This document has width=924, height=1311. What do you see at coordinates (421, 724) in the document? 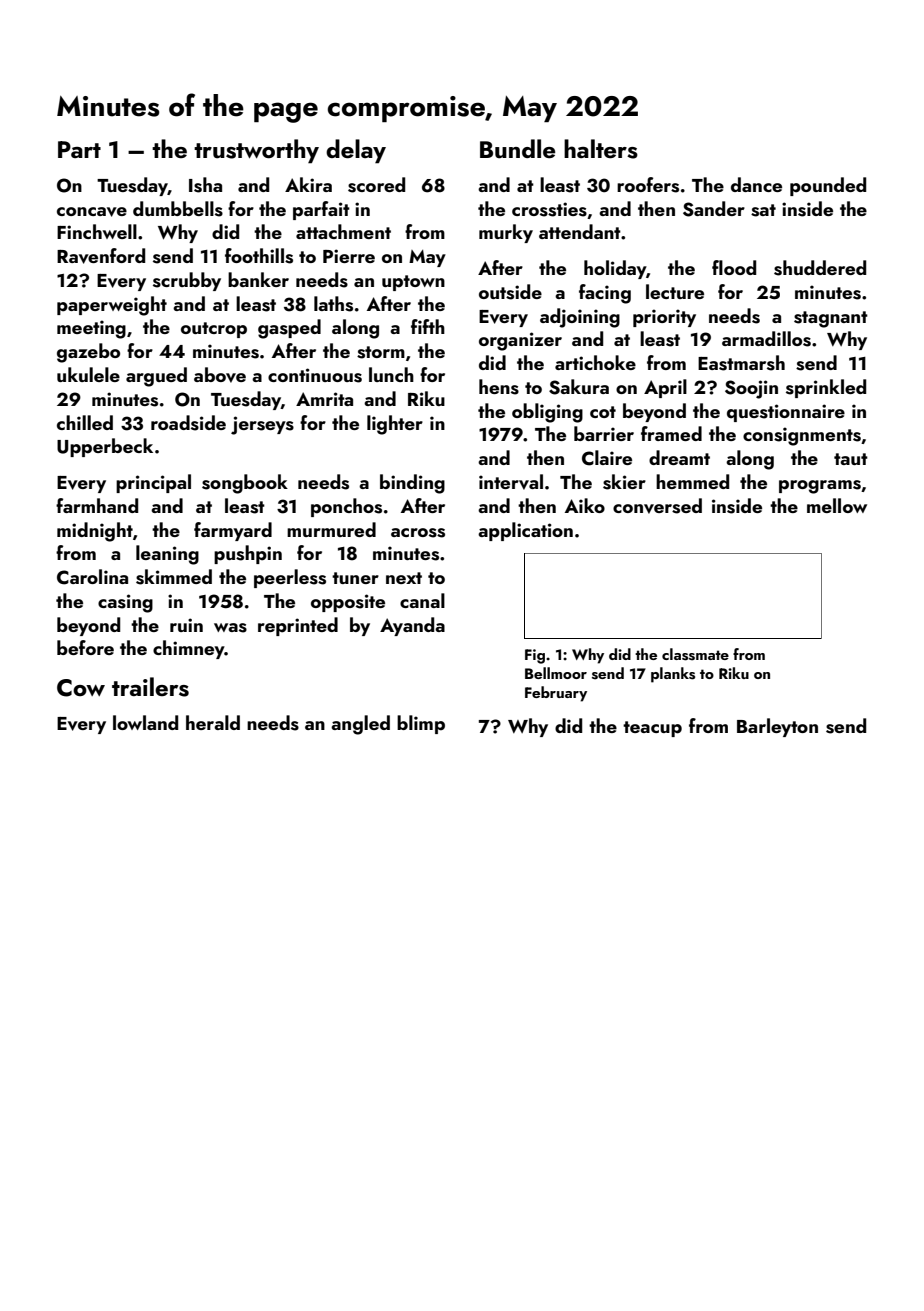
I see `blimp` at bounding box center [421, 724].
